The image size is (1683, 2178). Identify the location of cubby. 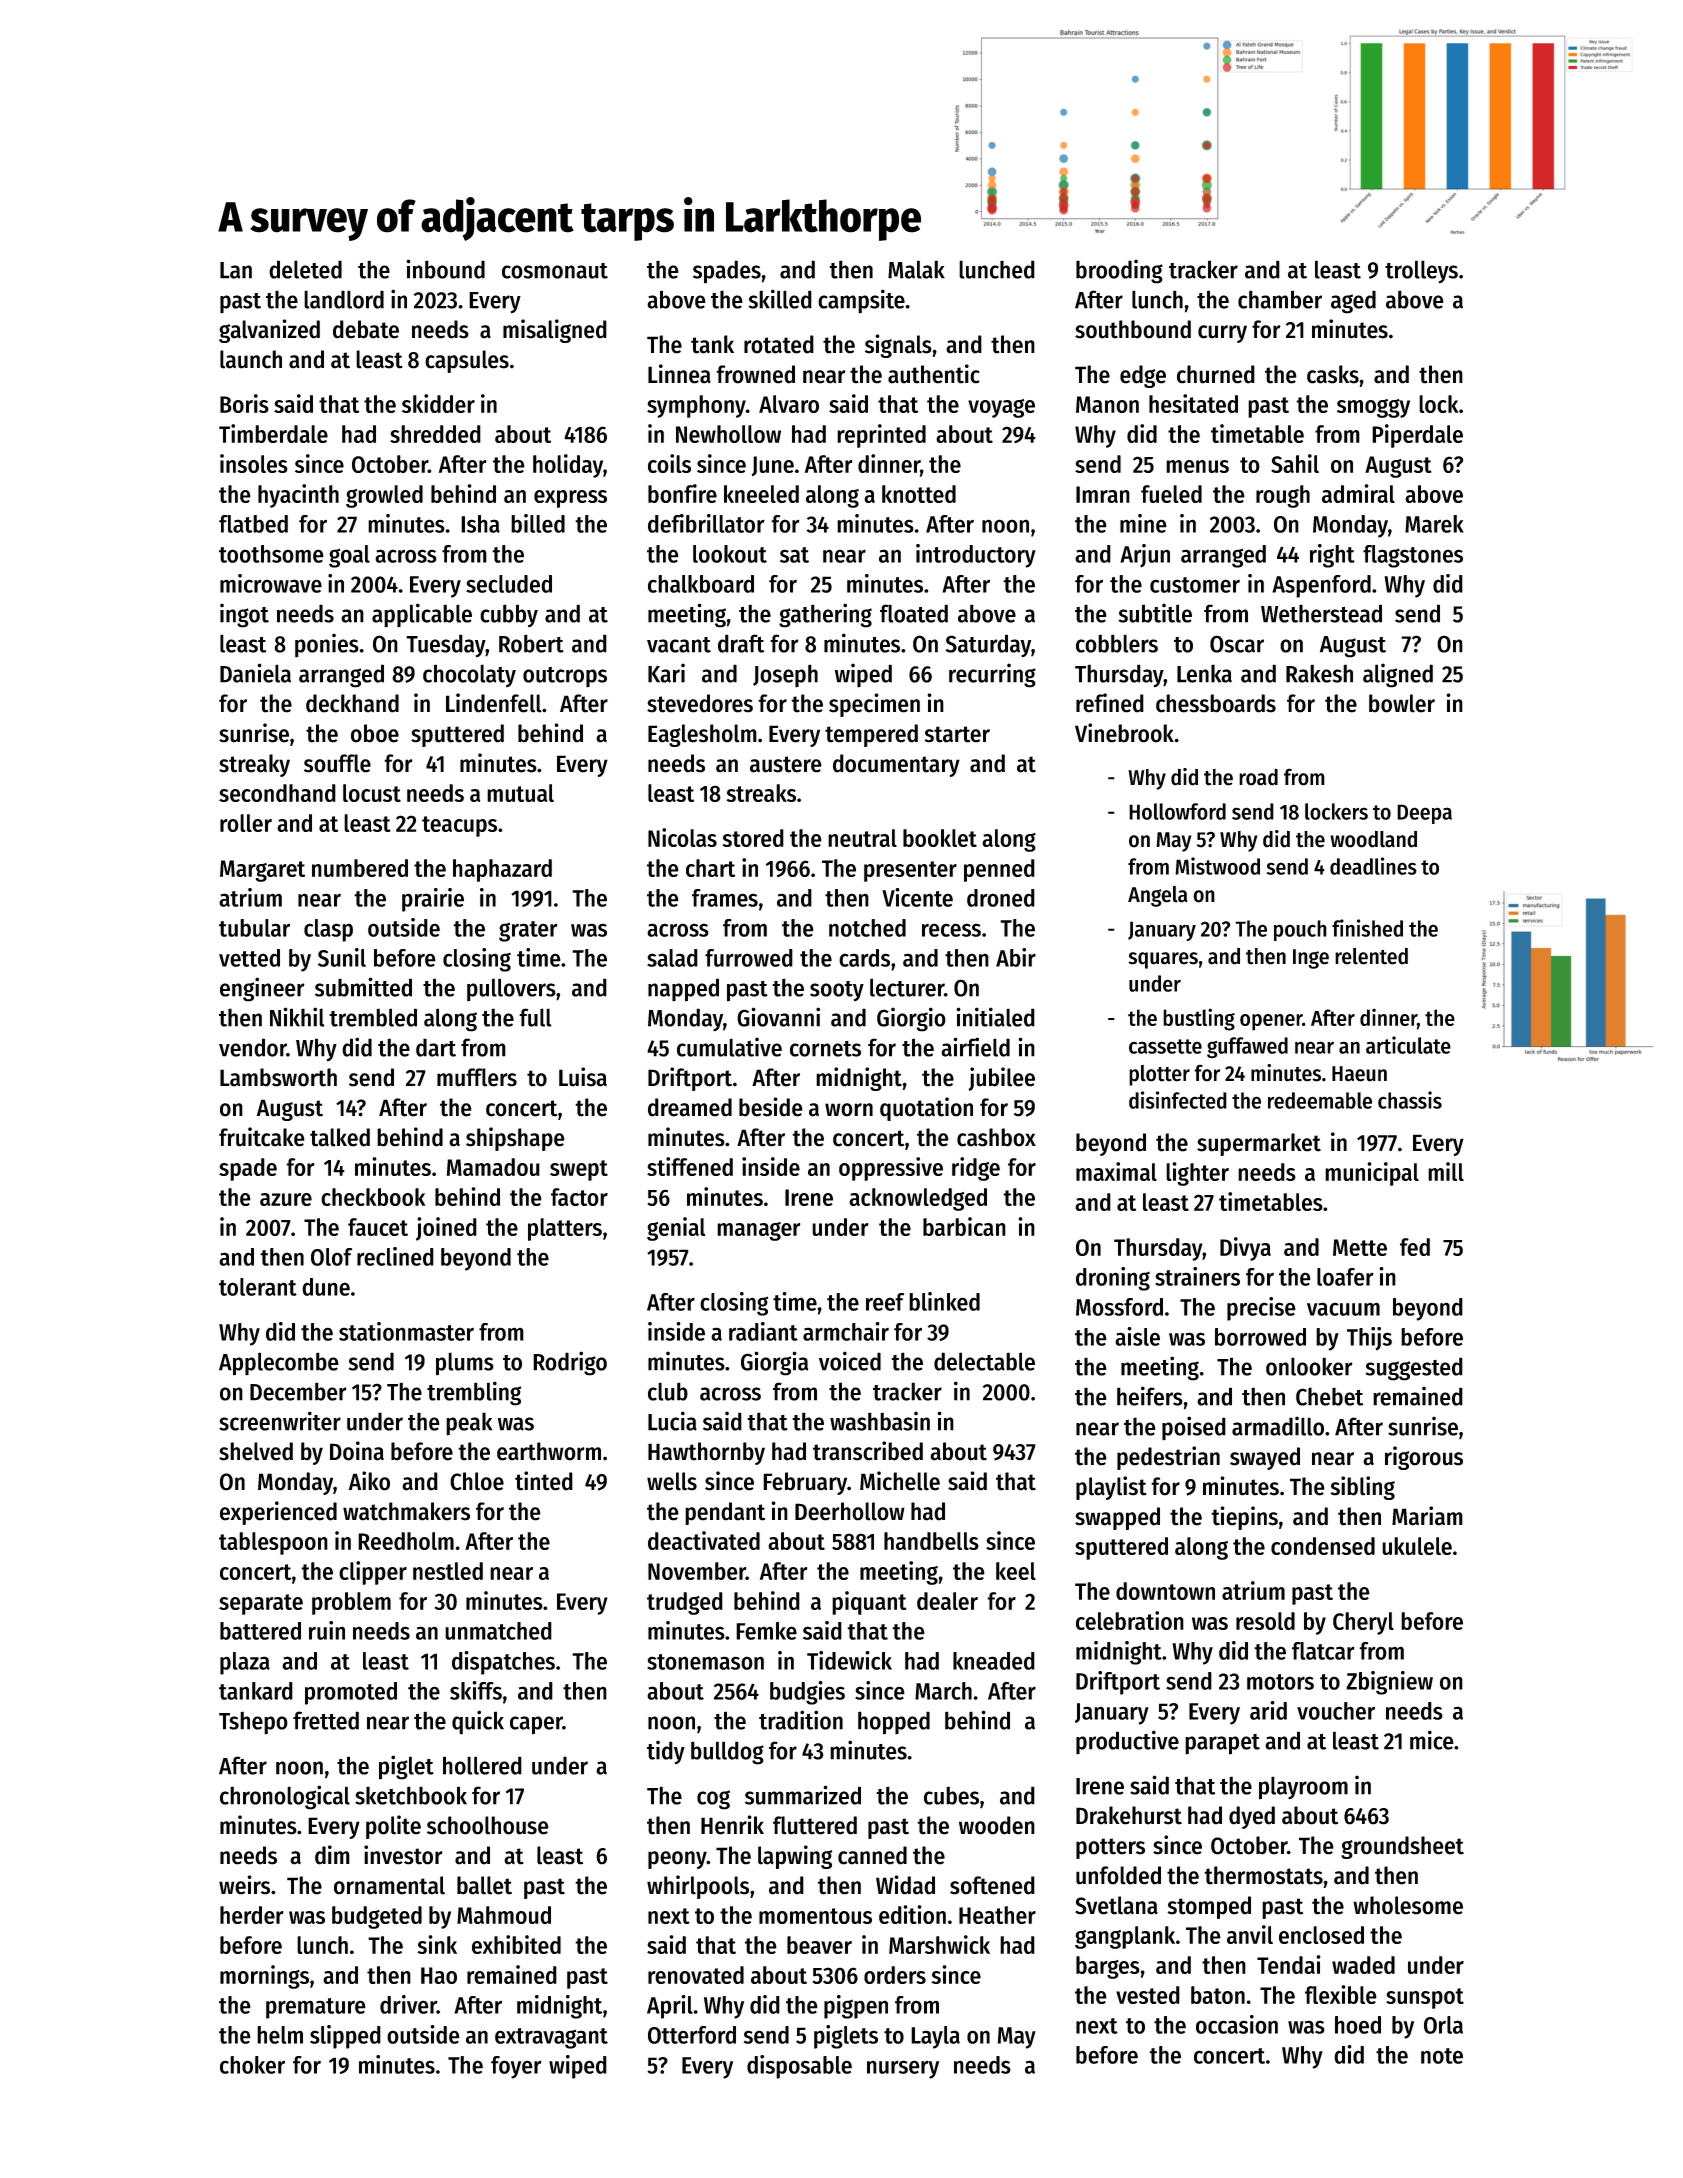
(509, 615).
